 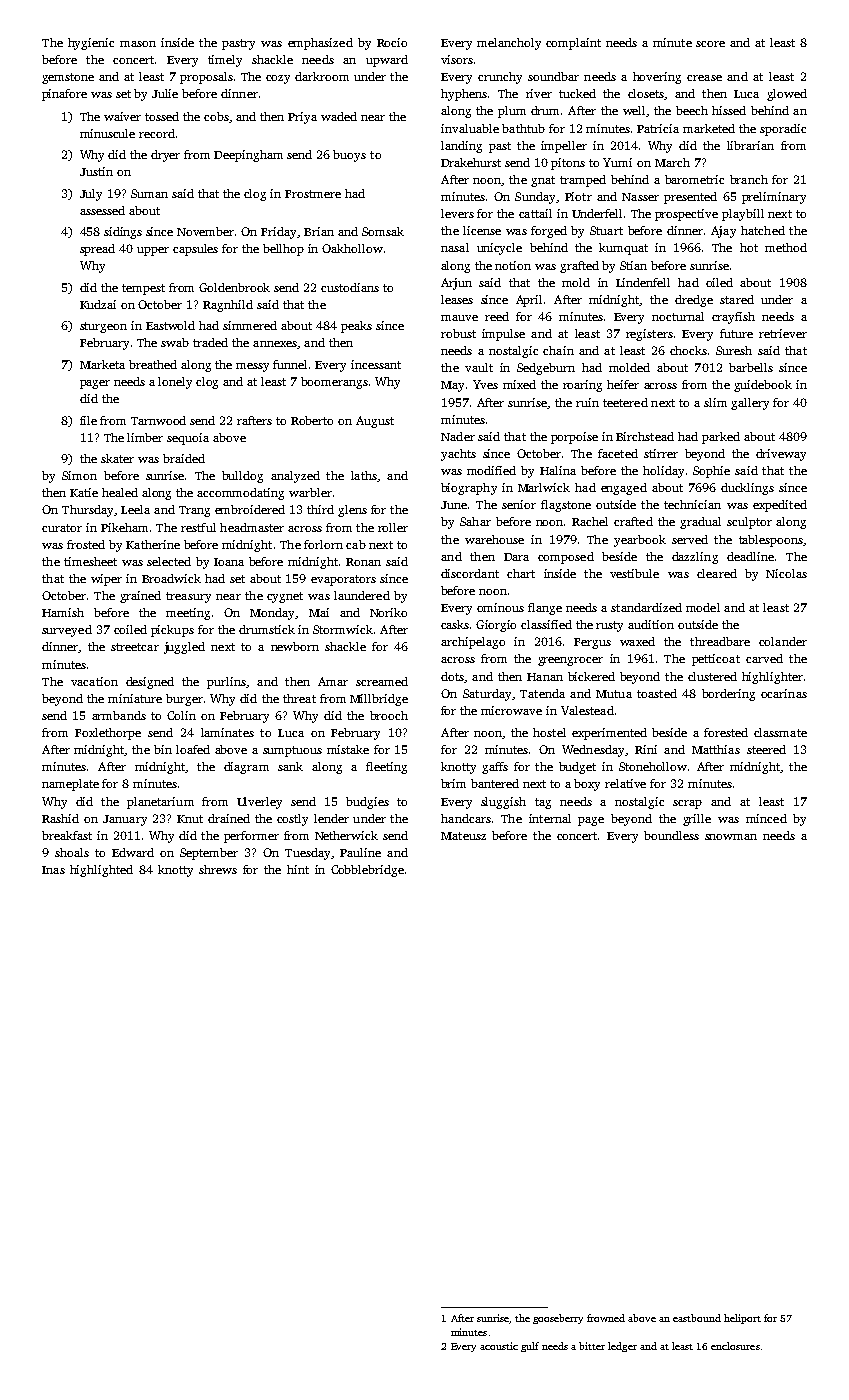 What do you see at coordinates (530, 1347) in the screenshot?
I see `gulf` at bounding box center [530, 1347].
